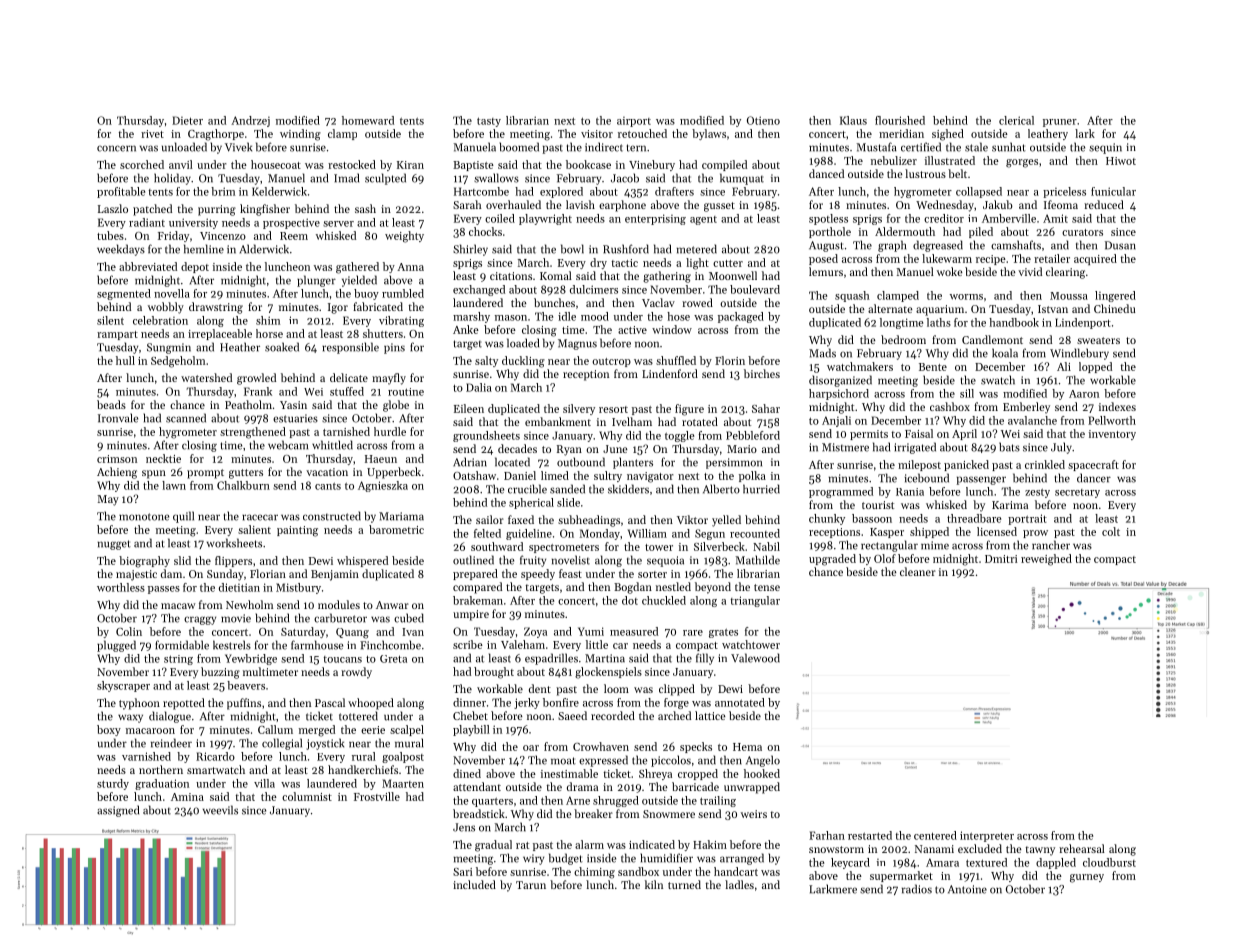 The height and width of the page is (952, 1233). I want to click on kumquat, so click(742, 179).
